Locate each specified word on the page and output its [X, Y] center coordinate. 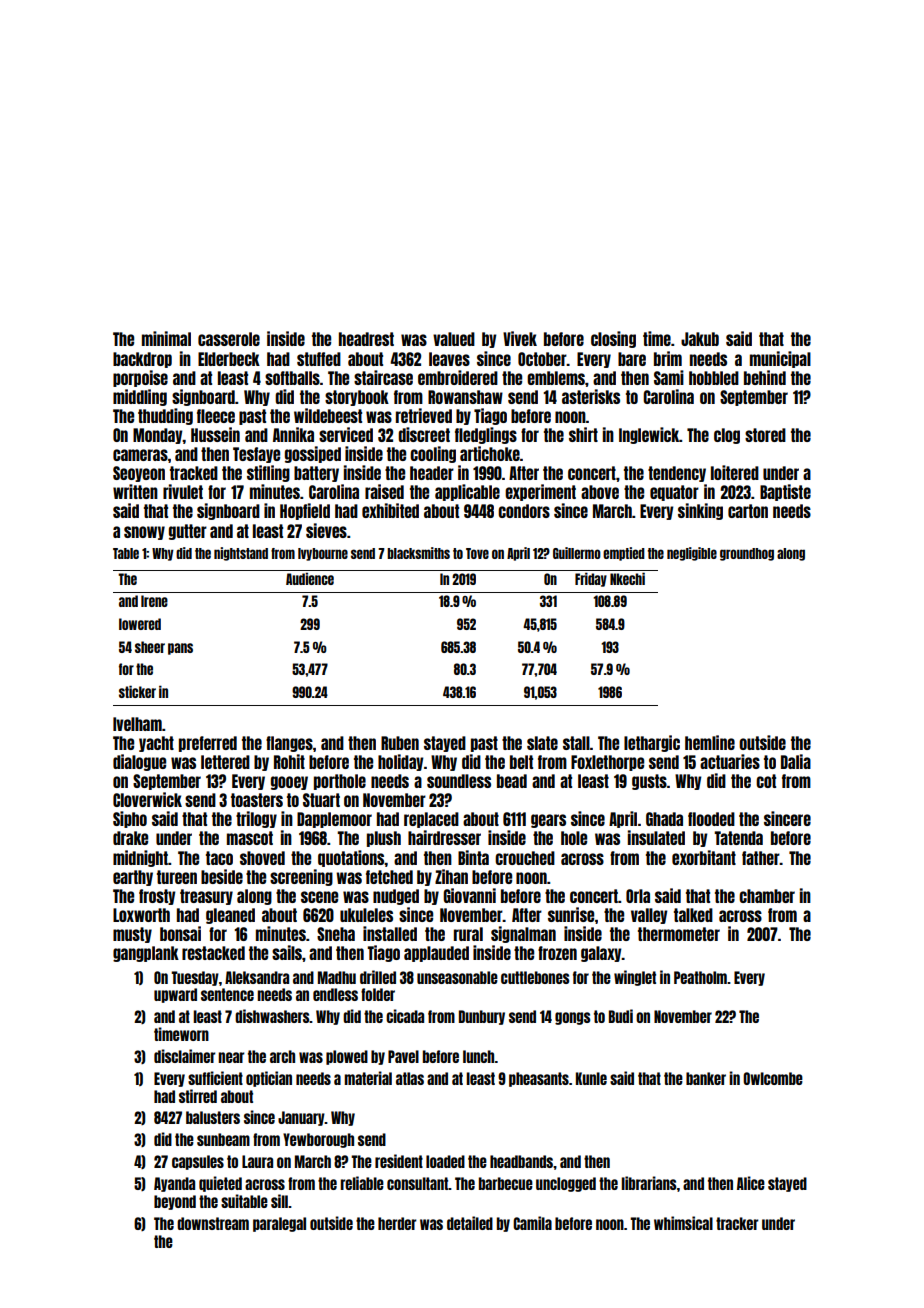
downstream [213, 1223]
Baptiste [785, 492]
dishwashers [272, 1016]
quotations [351, 858]
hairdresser [444, 837]
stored [765, 435]
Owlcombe [773, 1078]
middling [140, 397]
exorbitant [704, 857]
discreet [424, 434]
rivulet [183, 491]
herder [397, 1223]
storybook [357, 398]
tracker [737, 1223]
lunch [479, 1056]
